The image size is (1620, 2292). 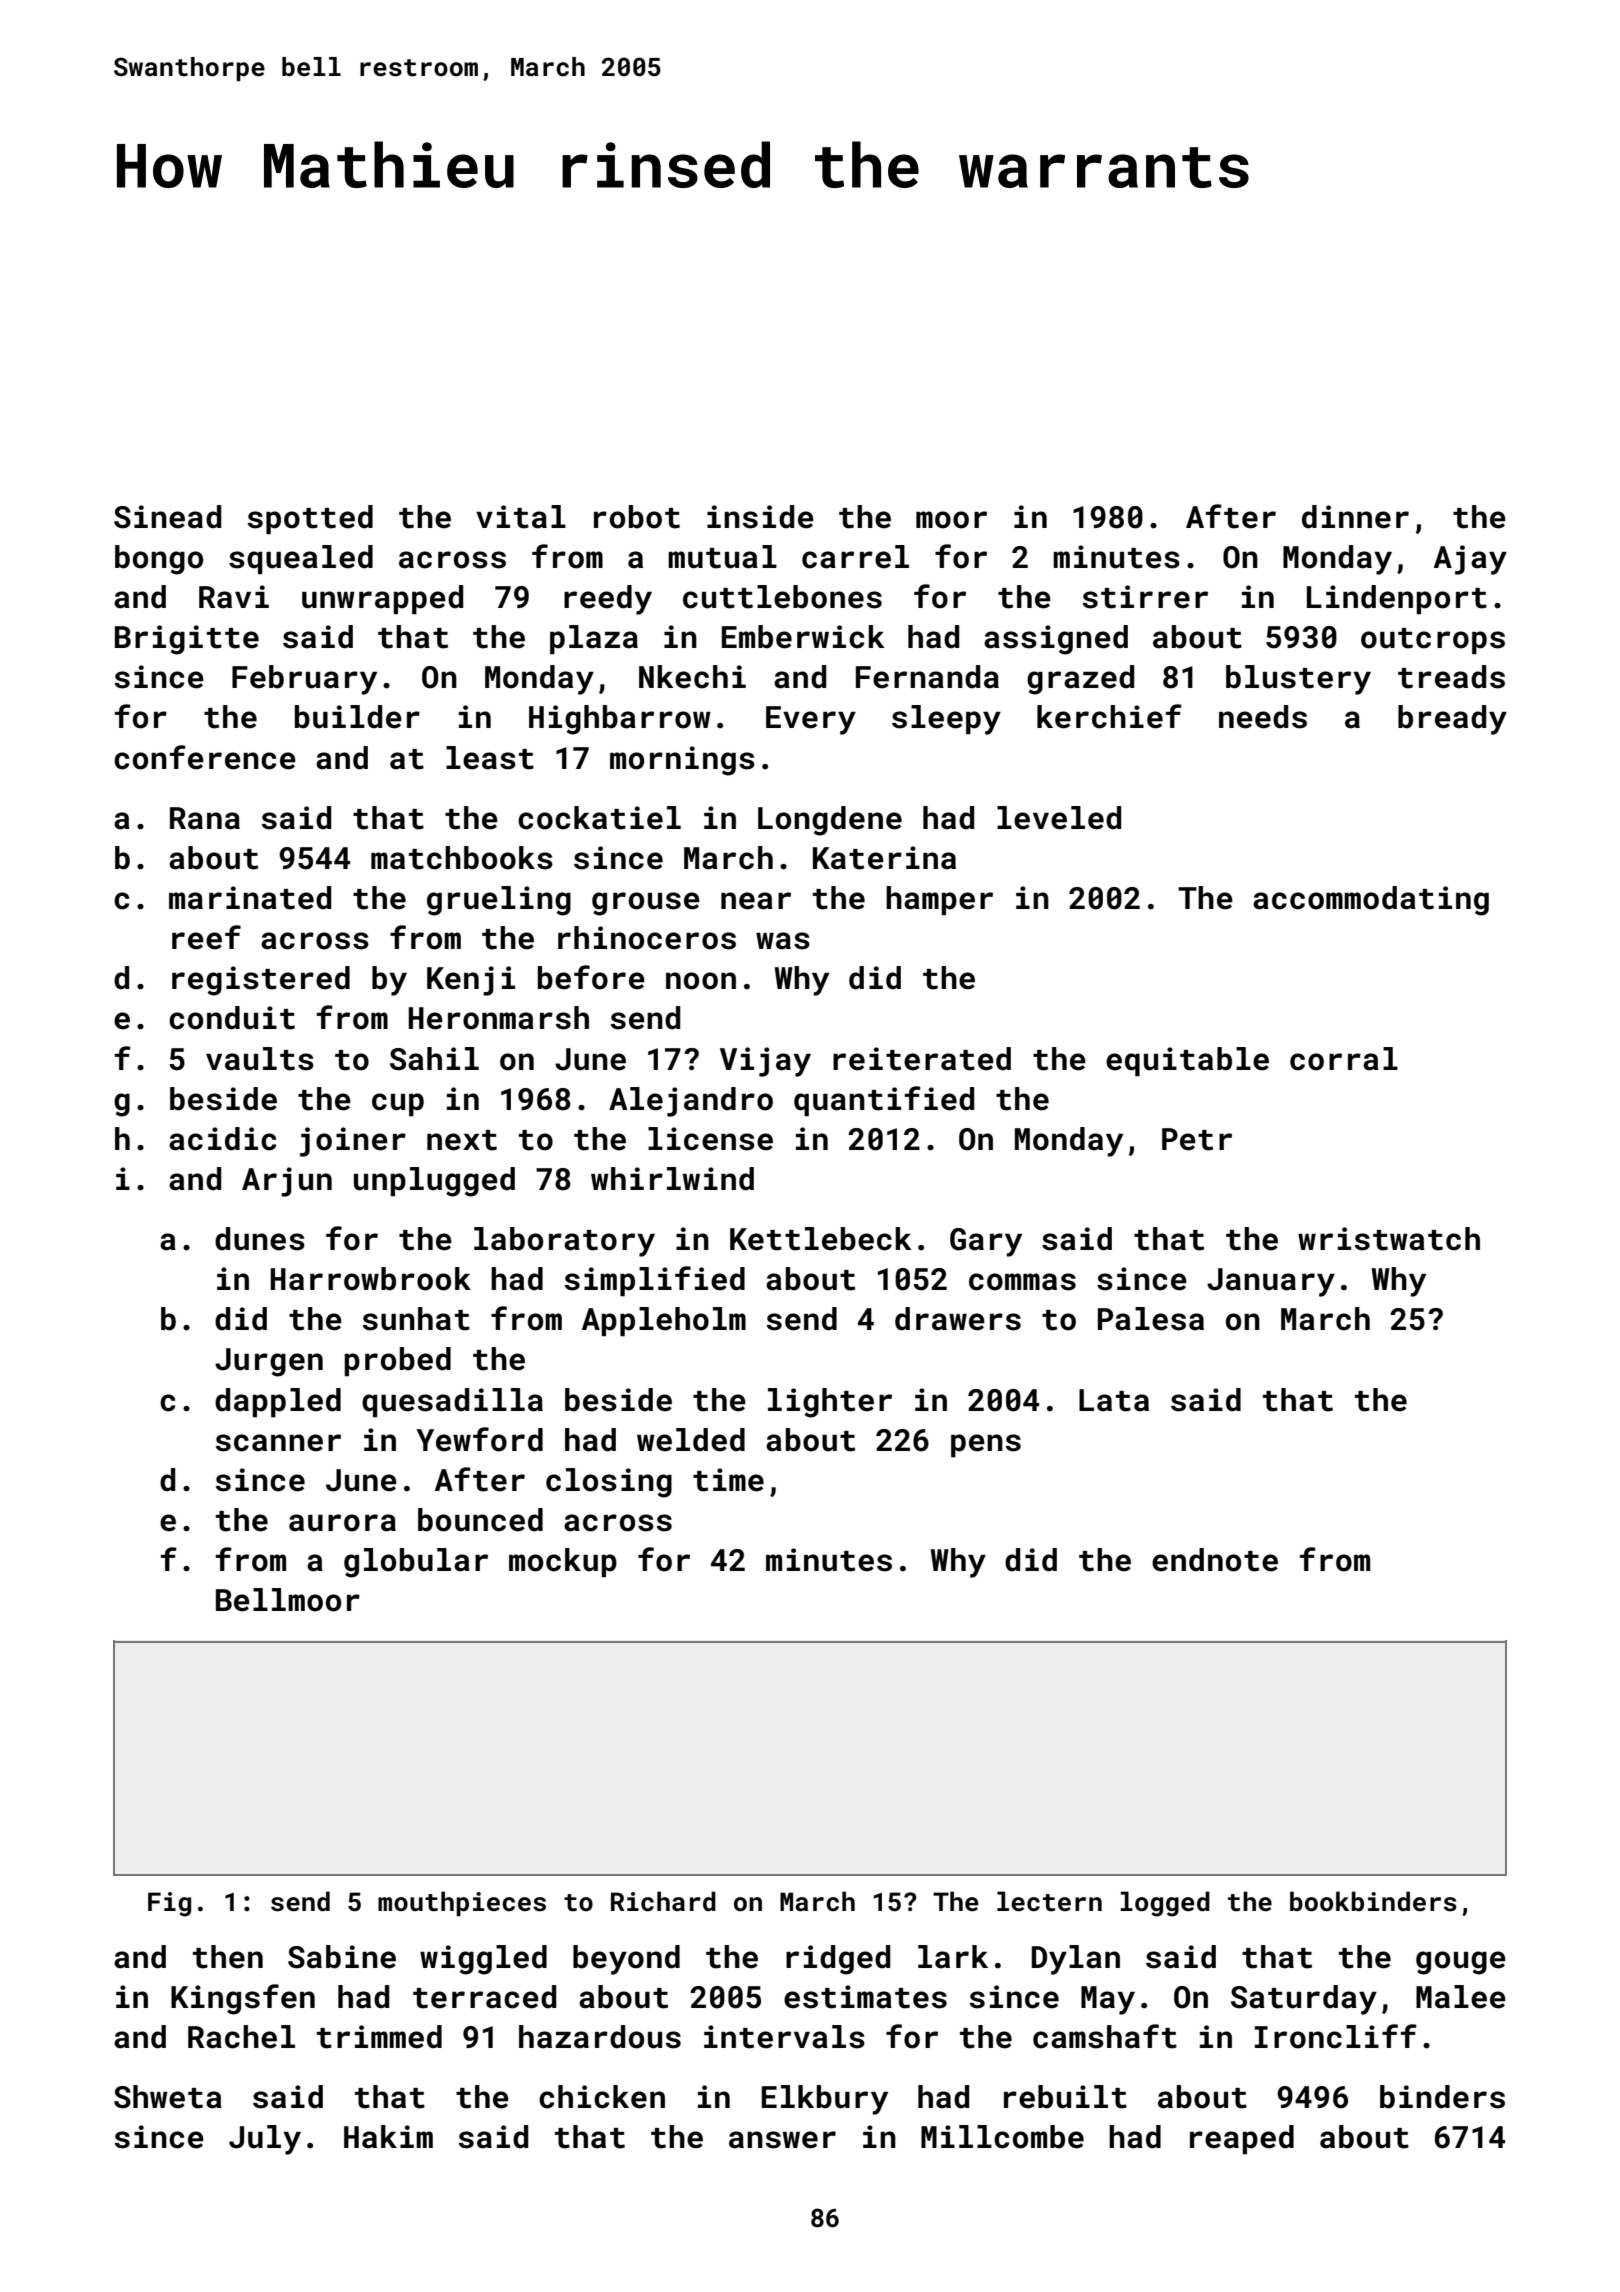 What do you see at coordinates (620, 720) in the document?
I see `Highbarrow` at bounding box center [620, 720].
